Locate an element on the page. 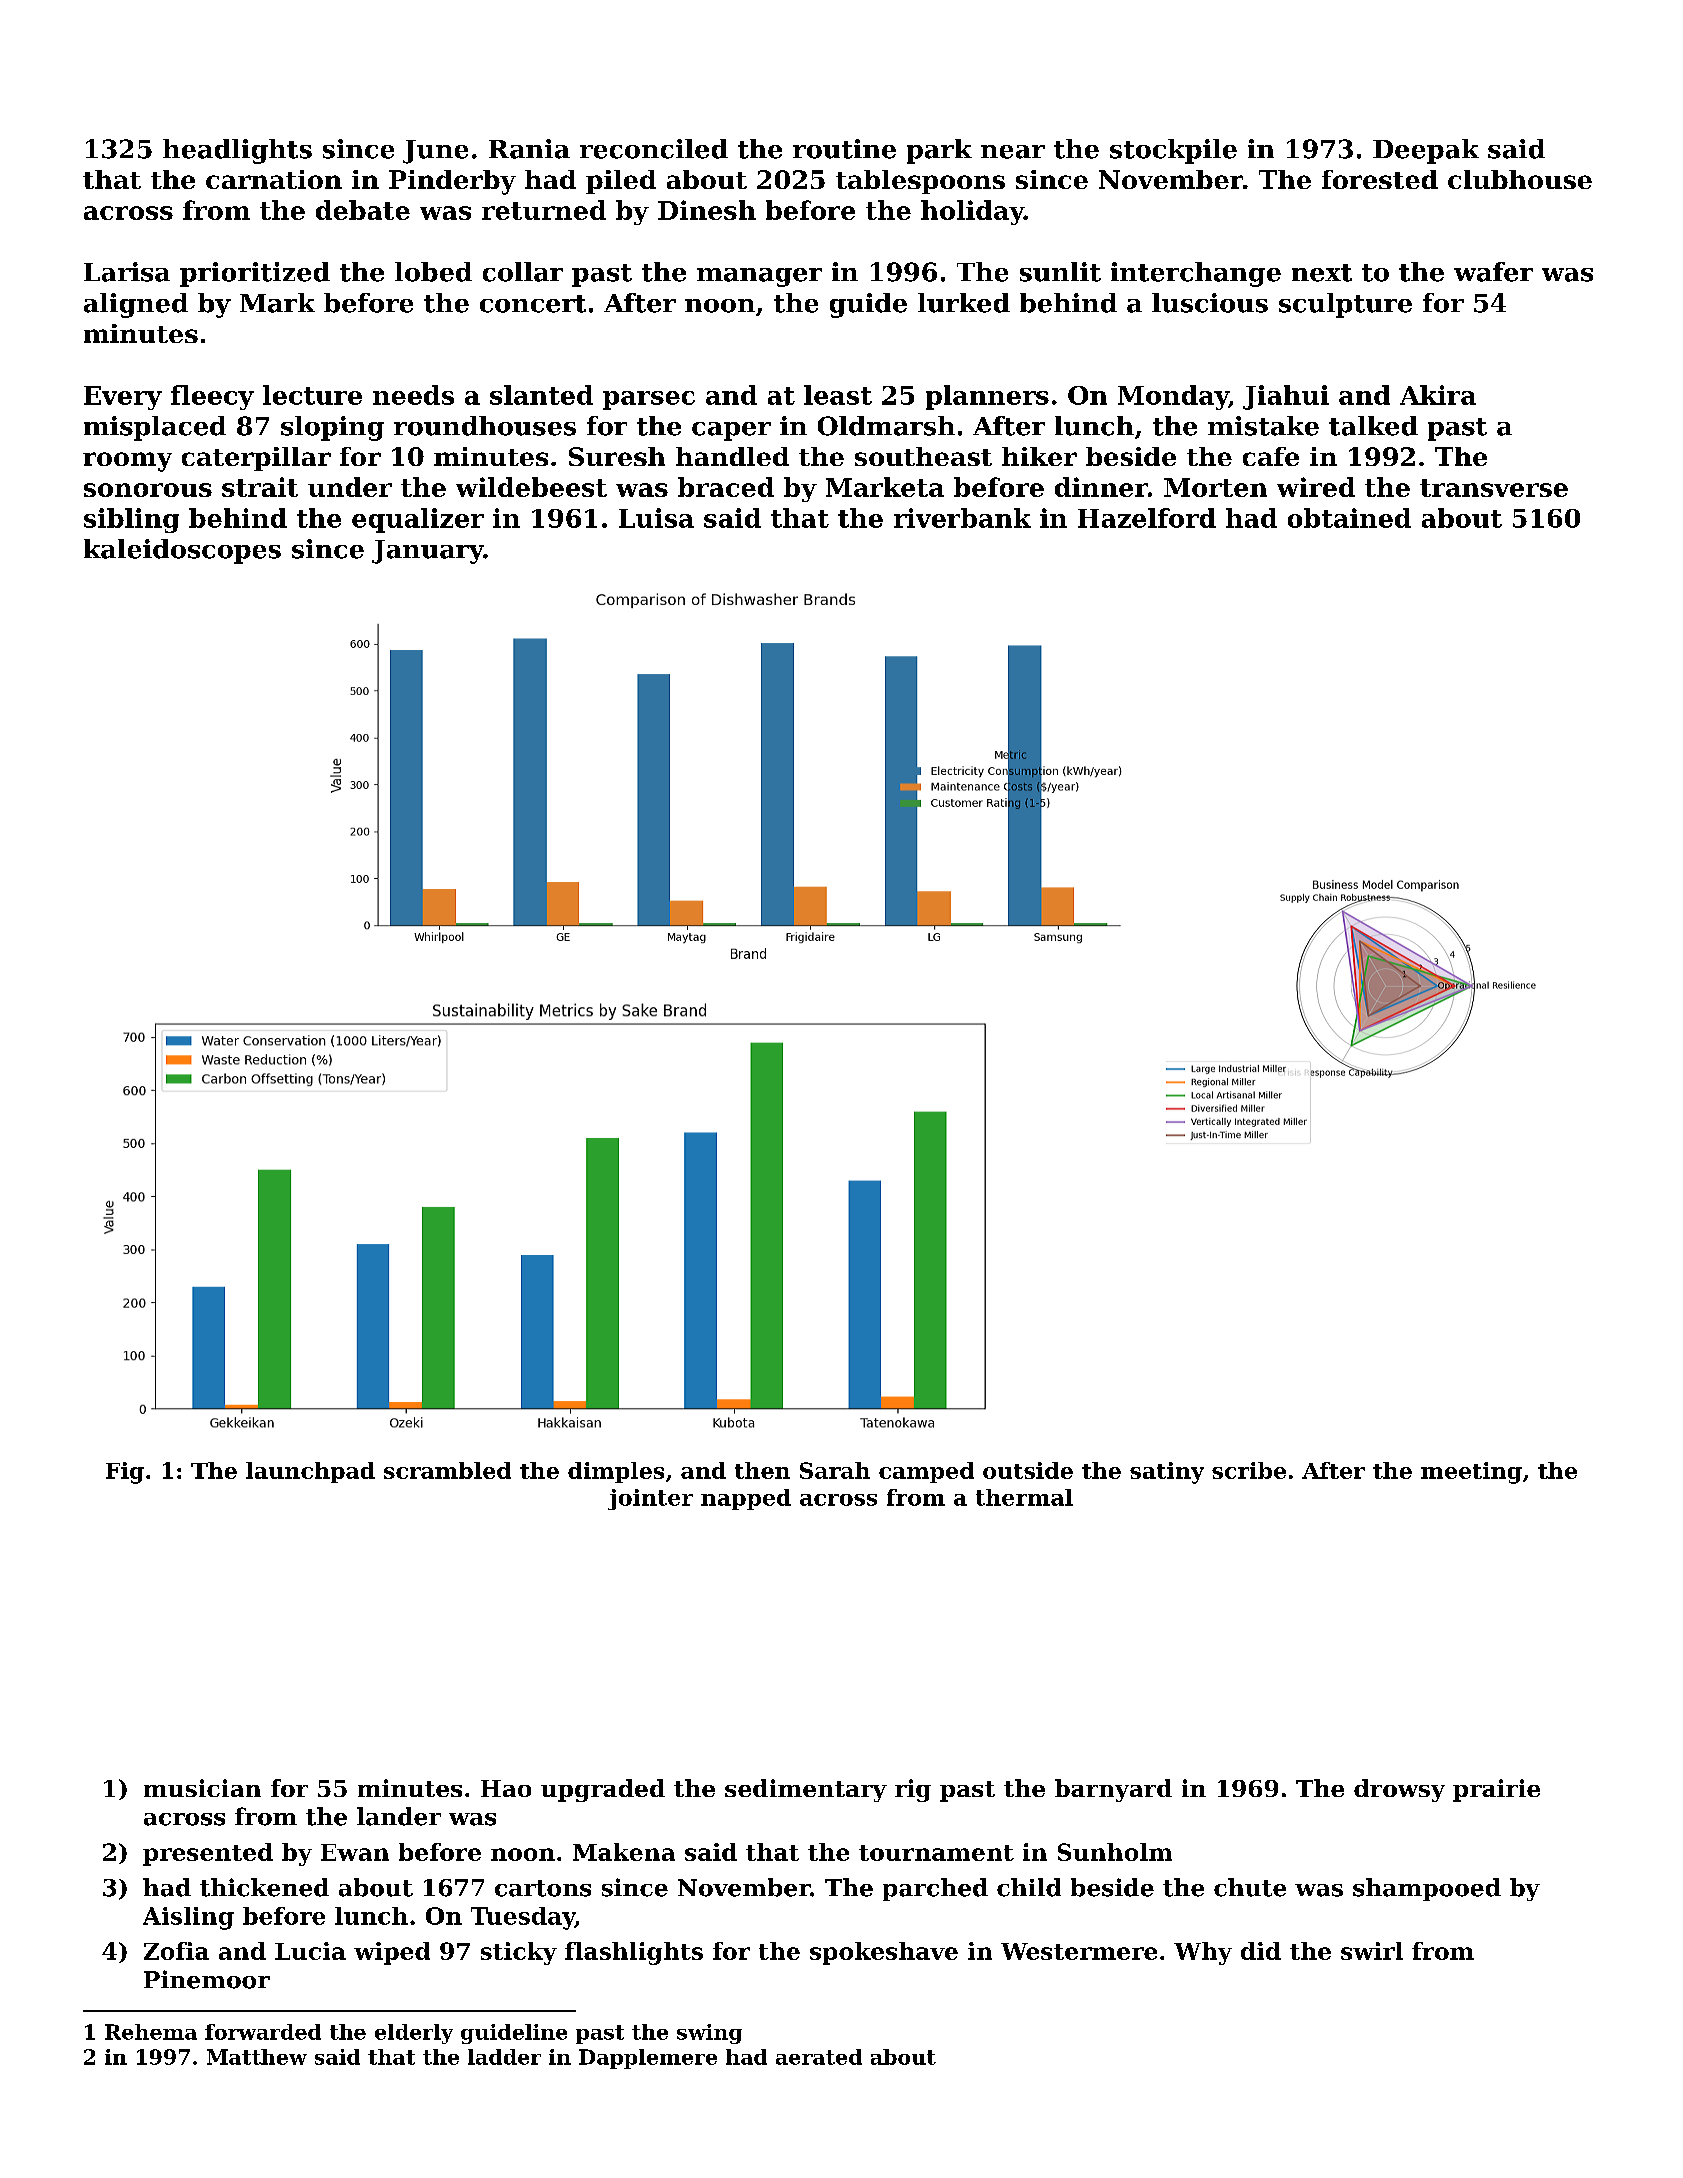  barnyard is located at coordinates (1113, 1790).
